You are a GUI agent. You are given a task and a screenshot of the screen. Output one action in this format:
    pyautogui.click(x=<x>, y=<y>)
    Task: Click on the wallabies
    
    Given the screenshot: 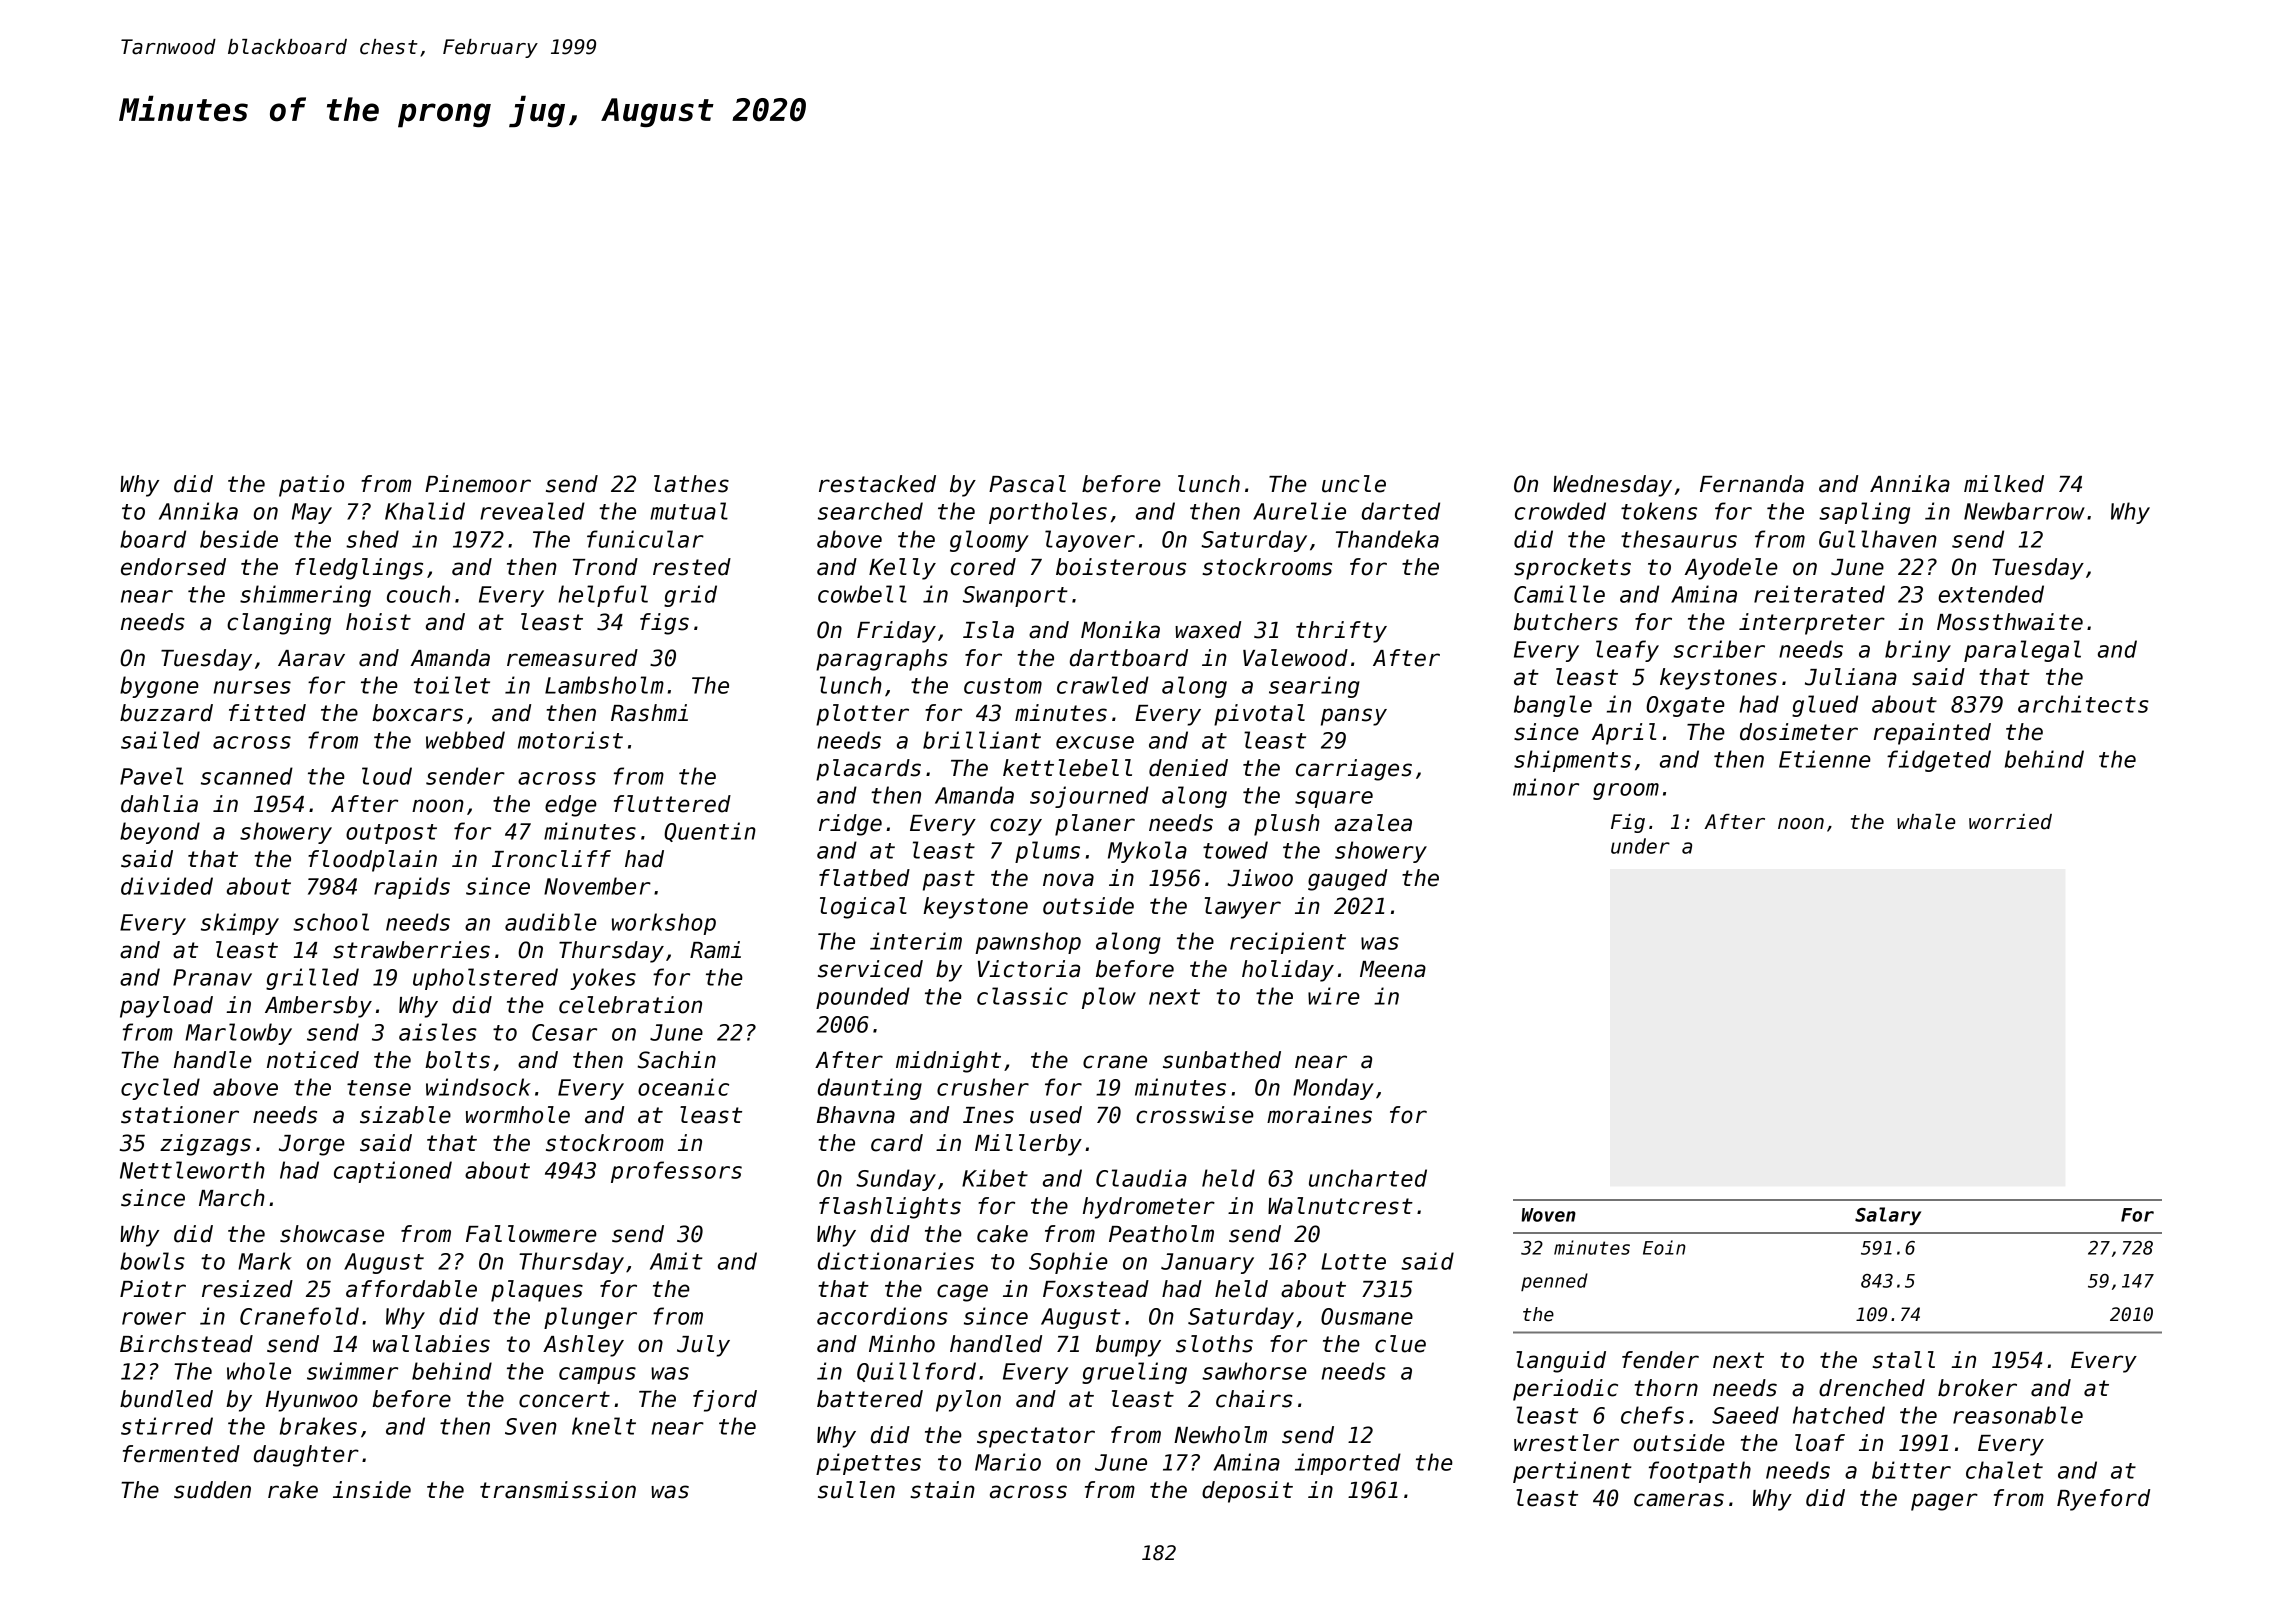 What is the action you would take?
    pyautogui.click(x=431, y=1344)
